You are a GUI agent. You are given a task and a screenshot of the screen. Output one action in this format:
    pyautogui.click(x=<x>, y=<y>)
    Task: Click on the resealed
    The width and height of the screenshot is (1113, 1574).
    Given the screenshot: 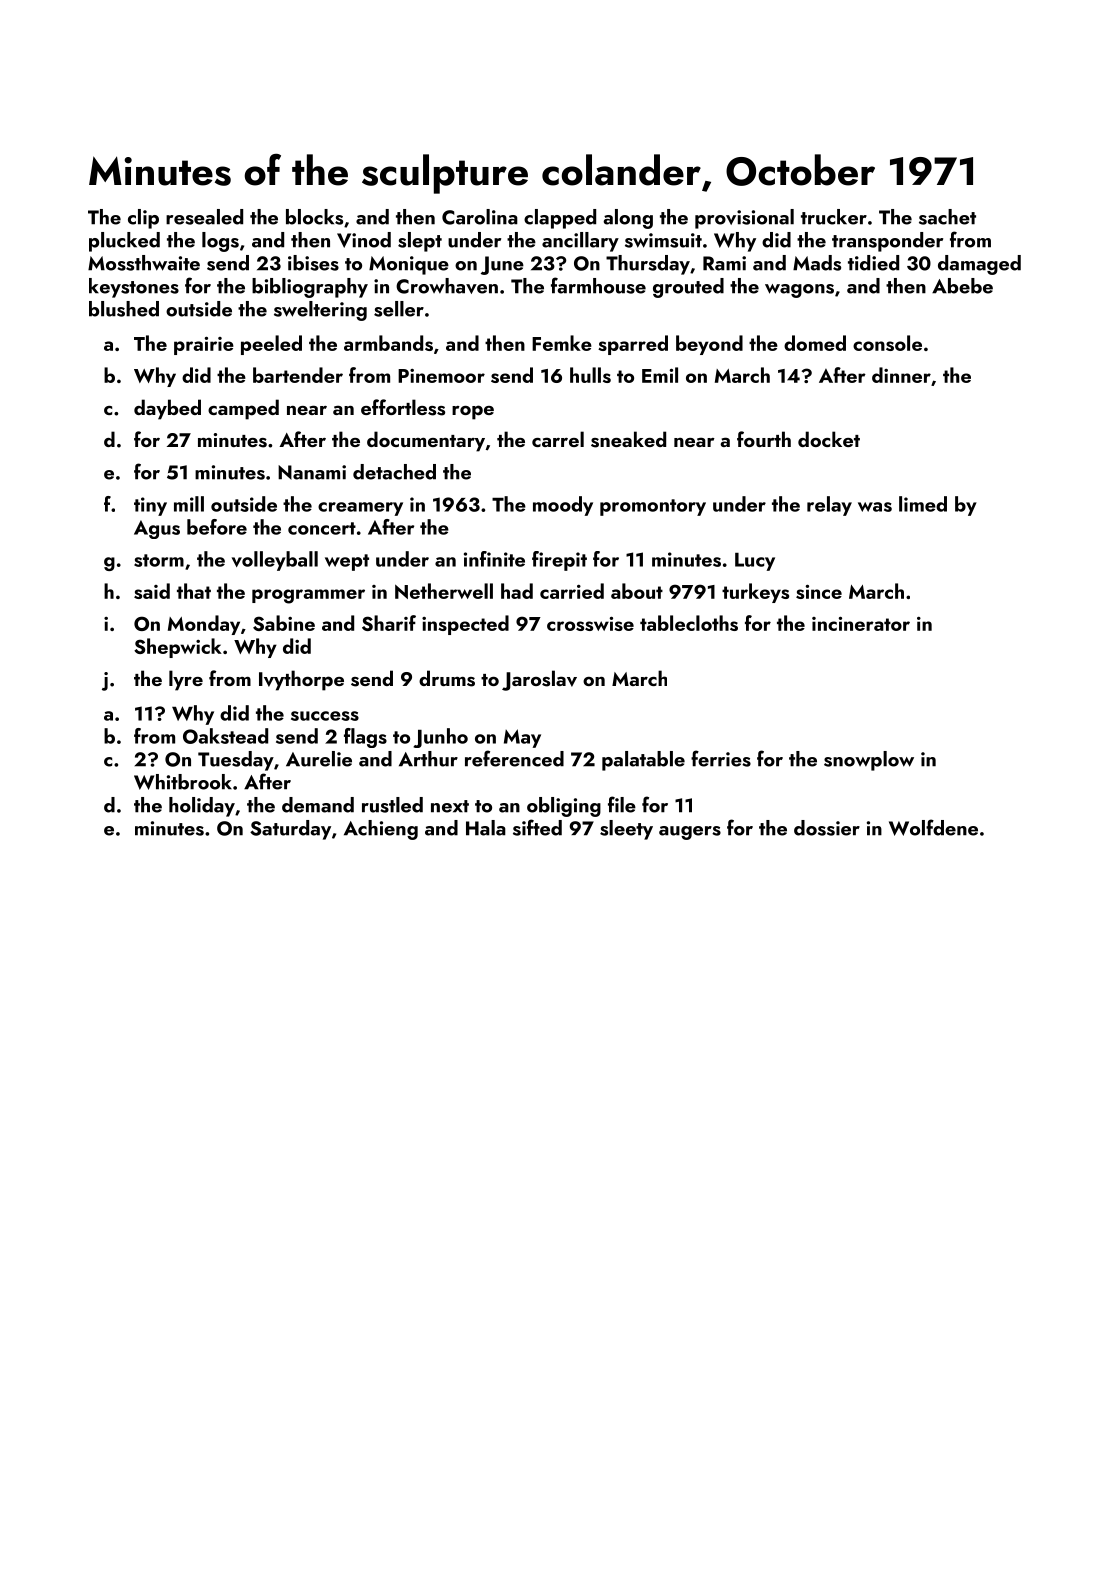 What is the action you would take?
    pyautogui.click(x=204, y=217)
